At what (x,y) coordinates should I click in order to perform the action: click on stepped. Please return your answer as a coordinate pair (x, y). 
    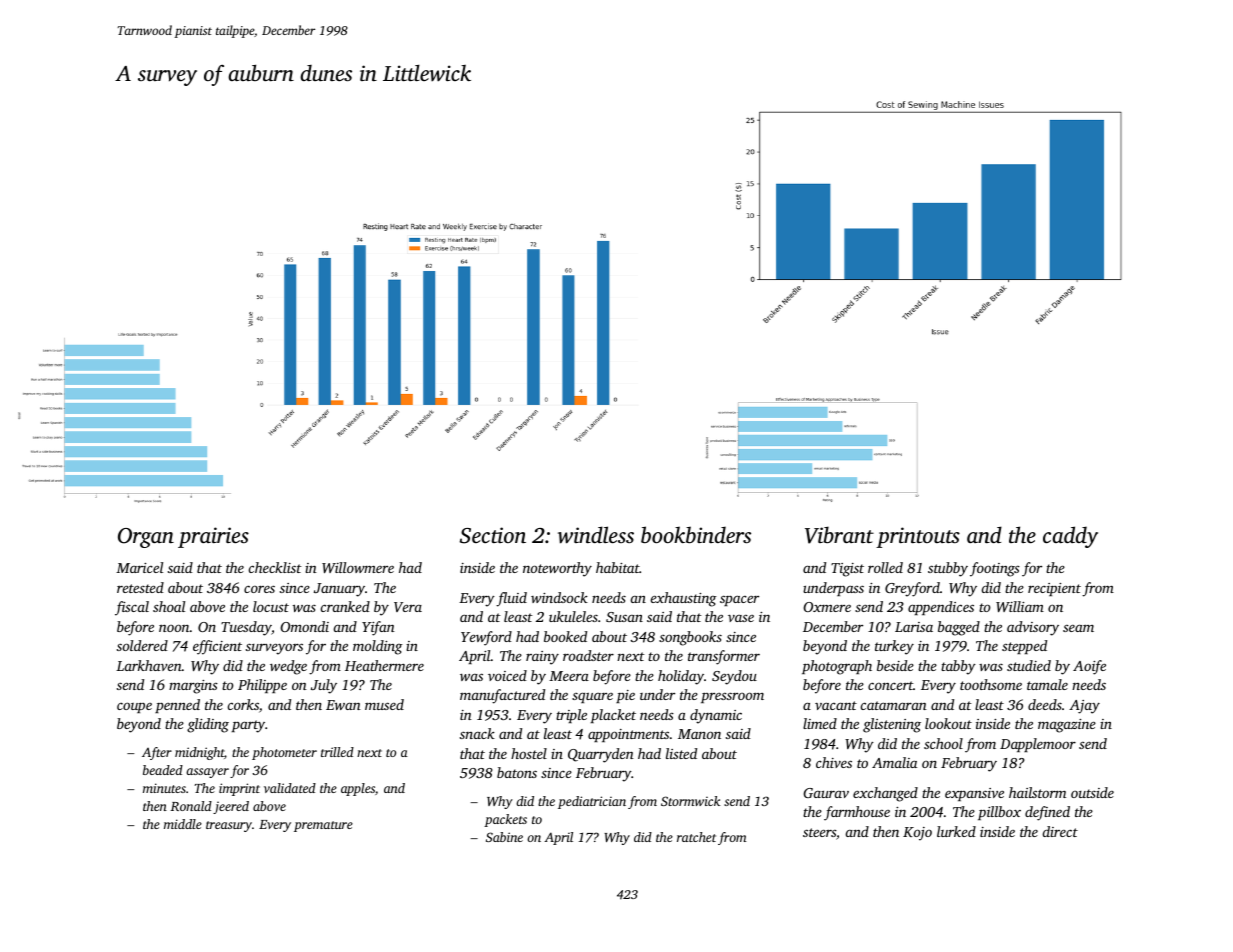
    Looking at the image, I should click on (1024, 647).
